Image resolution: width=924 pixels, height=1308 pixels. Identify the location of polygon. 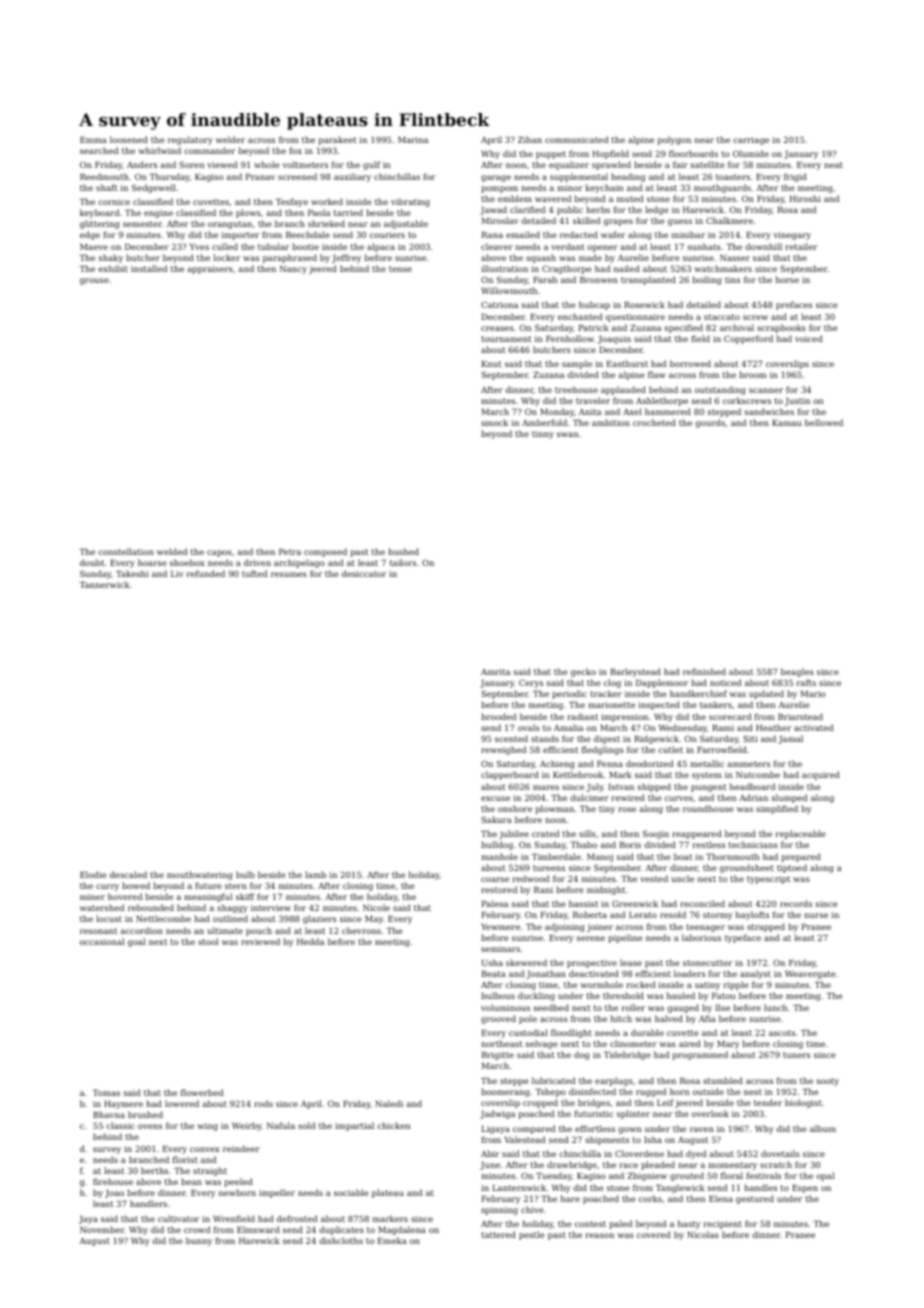
(674, 140).
